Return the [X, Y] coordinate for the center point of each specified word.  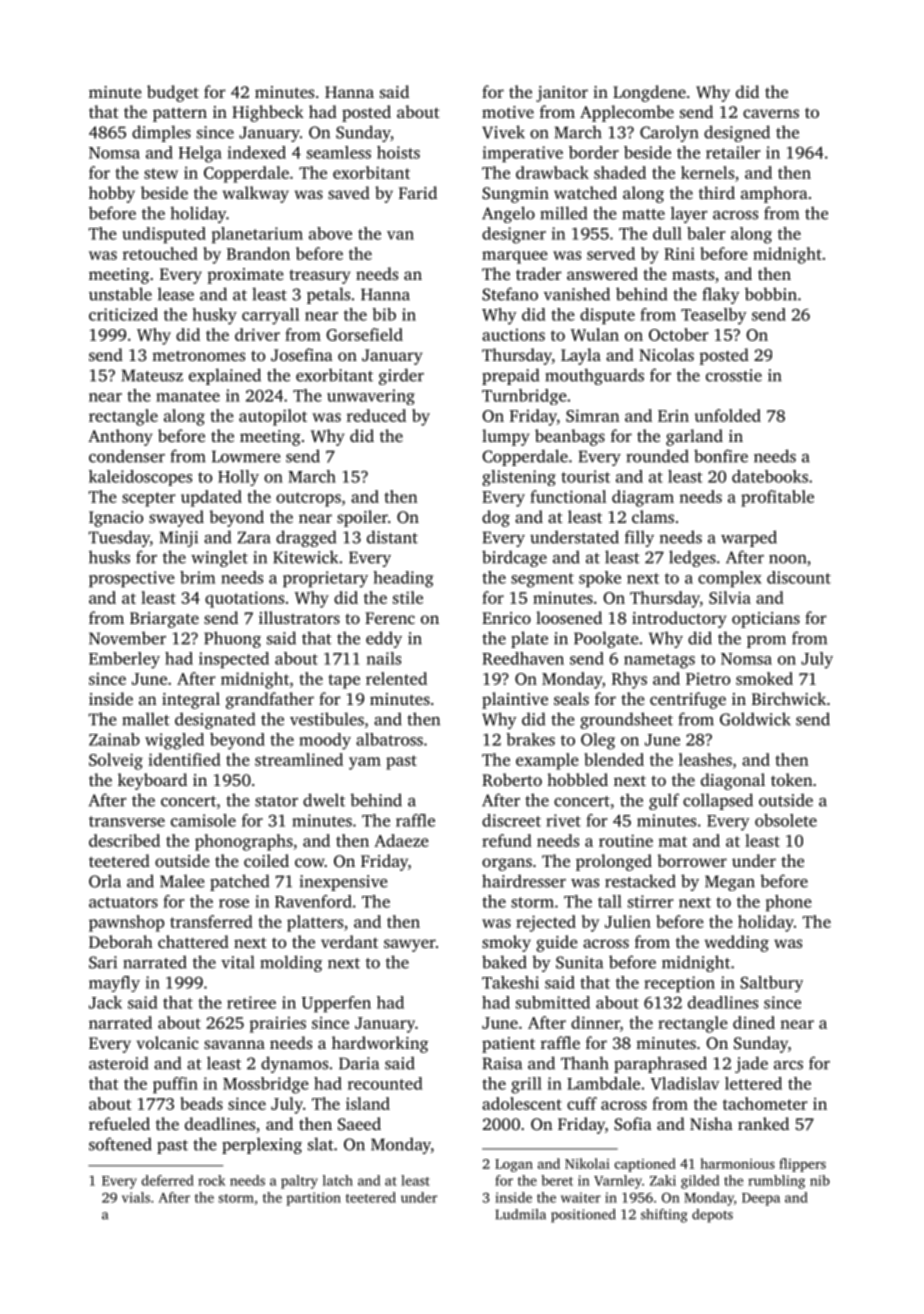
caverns [771, 113]
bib [384, 314]
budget [173, 93]
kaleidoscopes [140, 478]
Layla [581, 356]
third [717, 192]
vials [136, 1197]
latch [338, 1180]
